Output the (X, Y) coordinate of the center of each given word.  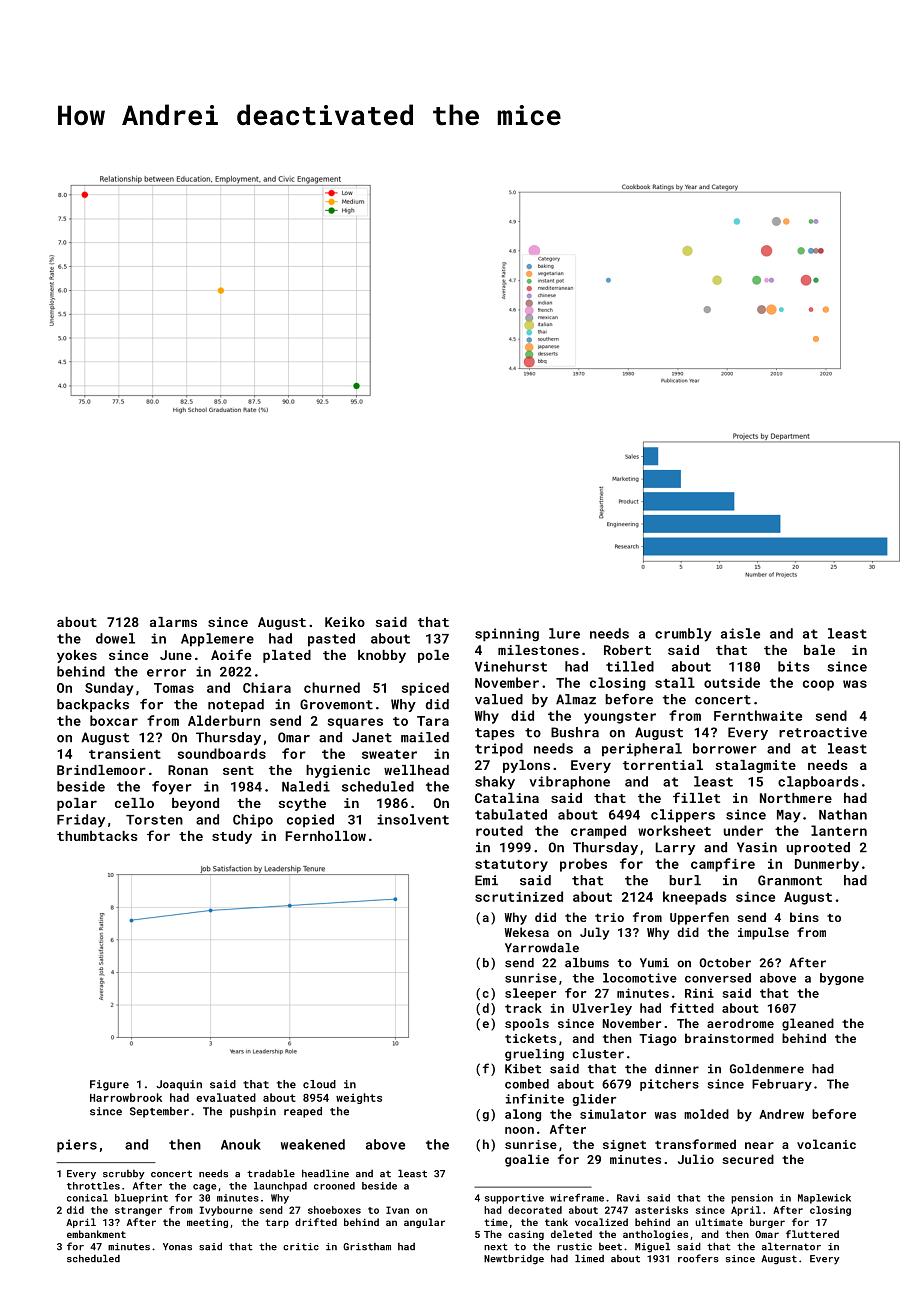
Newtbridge (514, 1259)
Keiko (345, 622)
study (232, 837)
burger (767, 1223)
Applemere (217, 640)
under (743, 830)
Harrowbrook (126, 1097)
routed (499, 830)
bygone (842, 979)
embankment (96, 1234)
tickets (530, 1038)
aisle (740, 633)
